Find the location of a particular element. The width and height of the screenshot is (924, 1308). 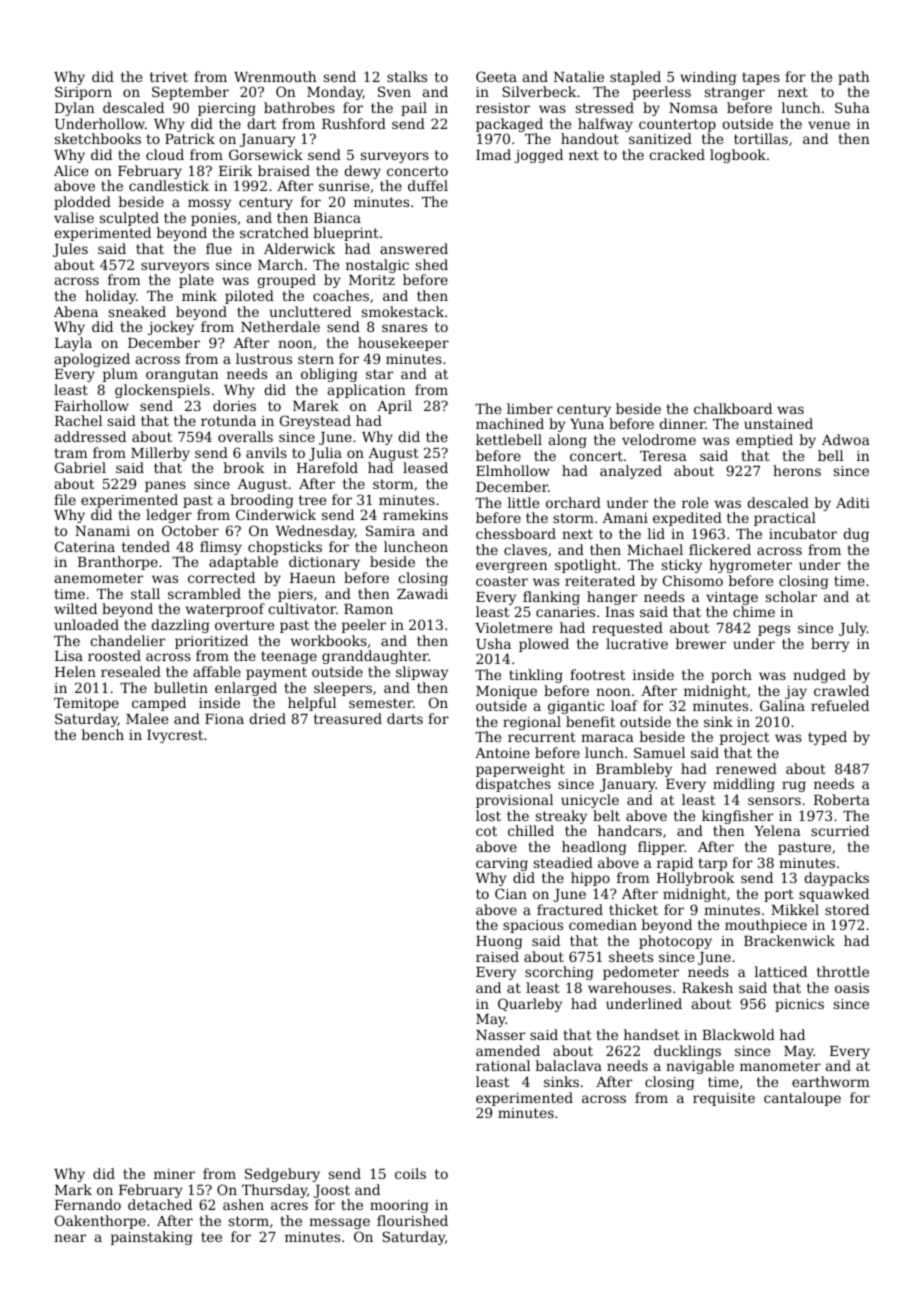

Nasser is located at coordinates (500, 1035).
